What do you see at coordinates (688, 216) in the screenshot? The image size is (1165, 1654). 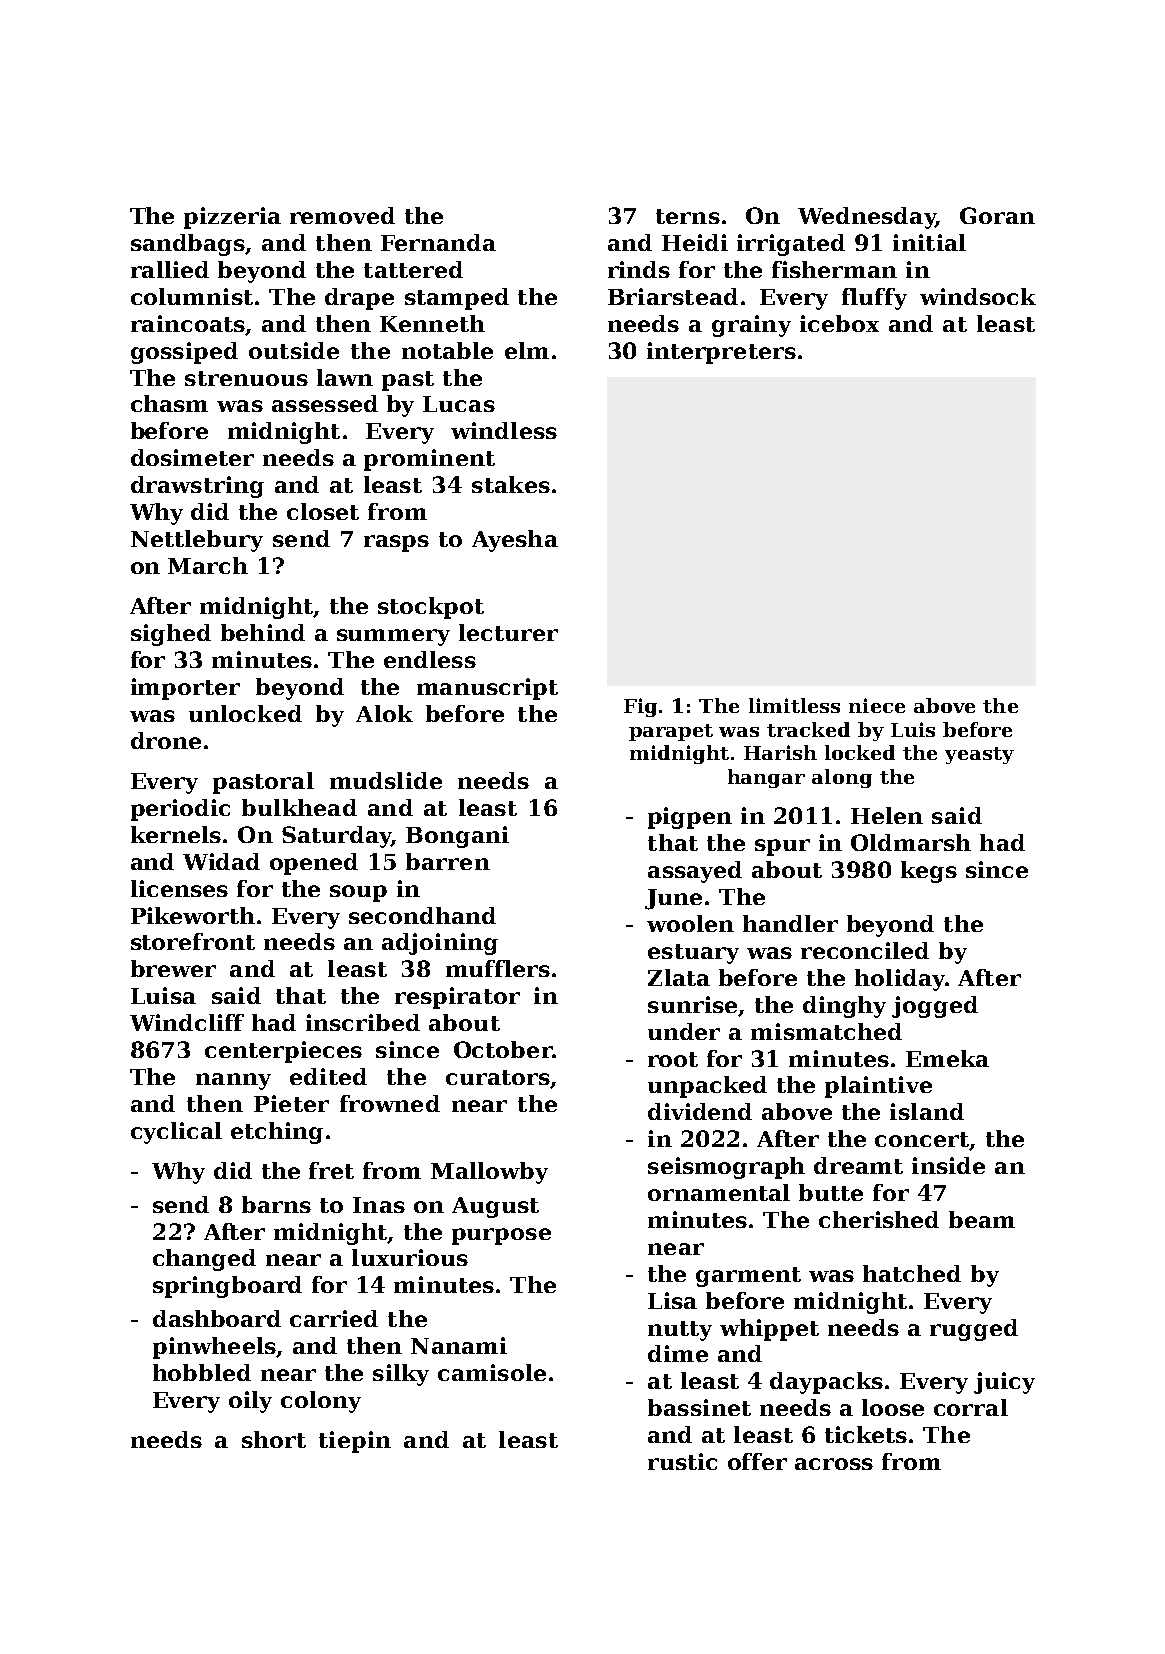 I see `terns` at bounding box center [688, 216].
